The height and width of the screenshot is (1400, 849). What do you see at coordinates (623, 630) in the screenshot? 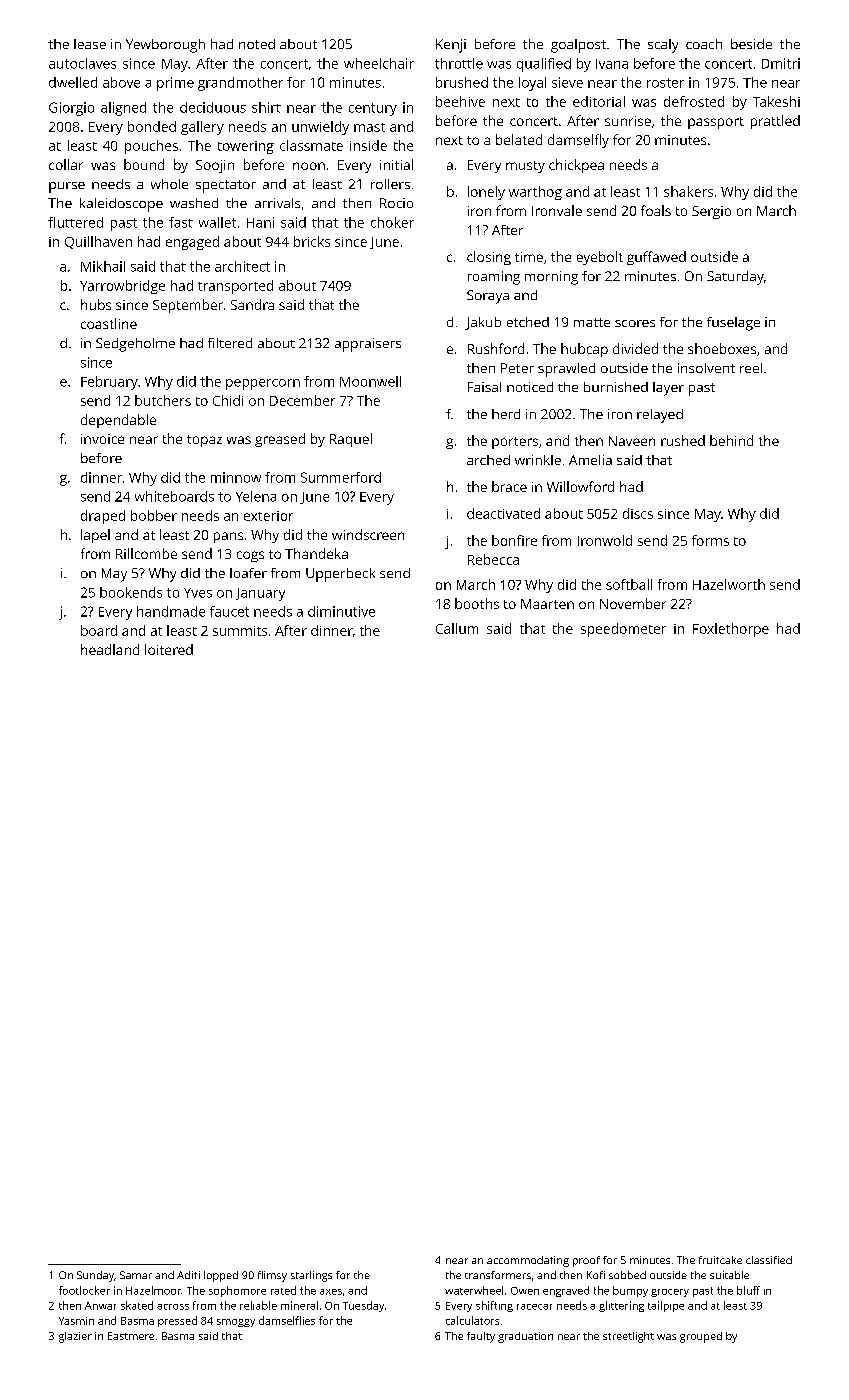
I see `speedometer` at bounding box center [623, 630].
